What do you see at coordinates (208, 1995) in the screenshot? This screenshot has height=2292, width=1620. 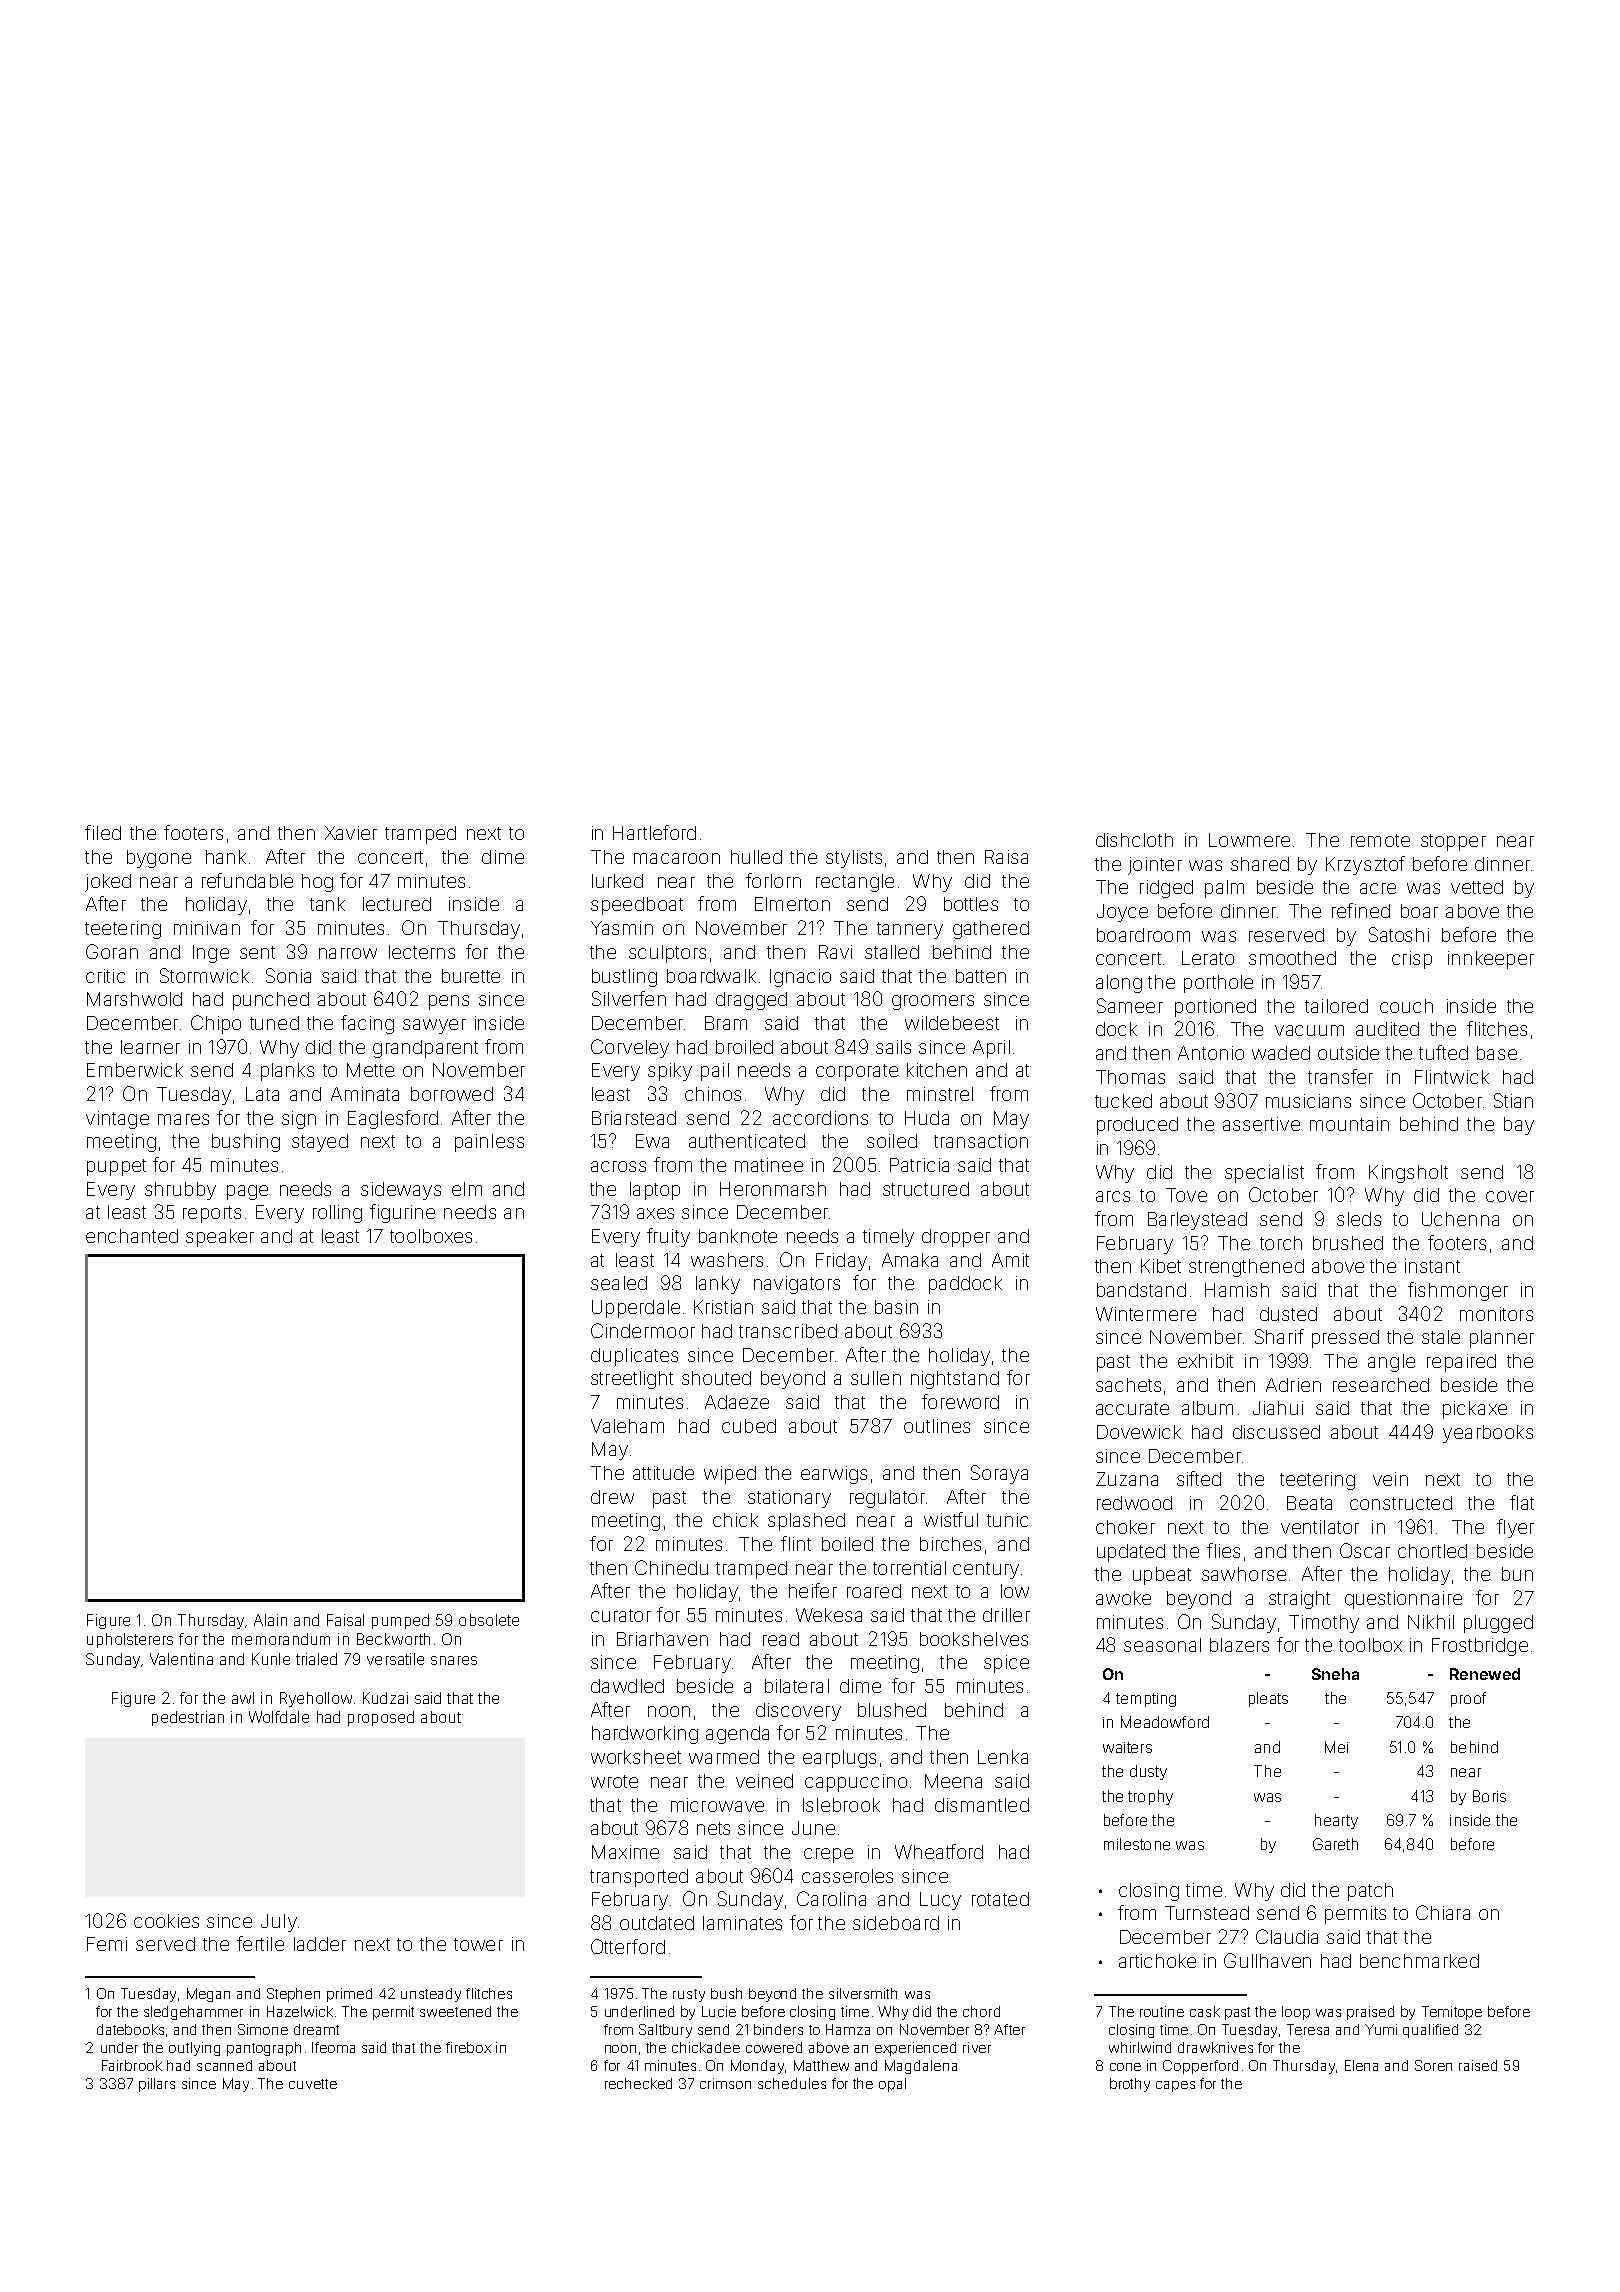 I see `Megan` at bounding box center [208, 1995].
